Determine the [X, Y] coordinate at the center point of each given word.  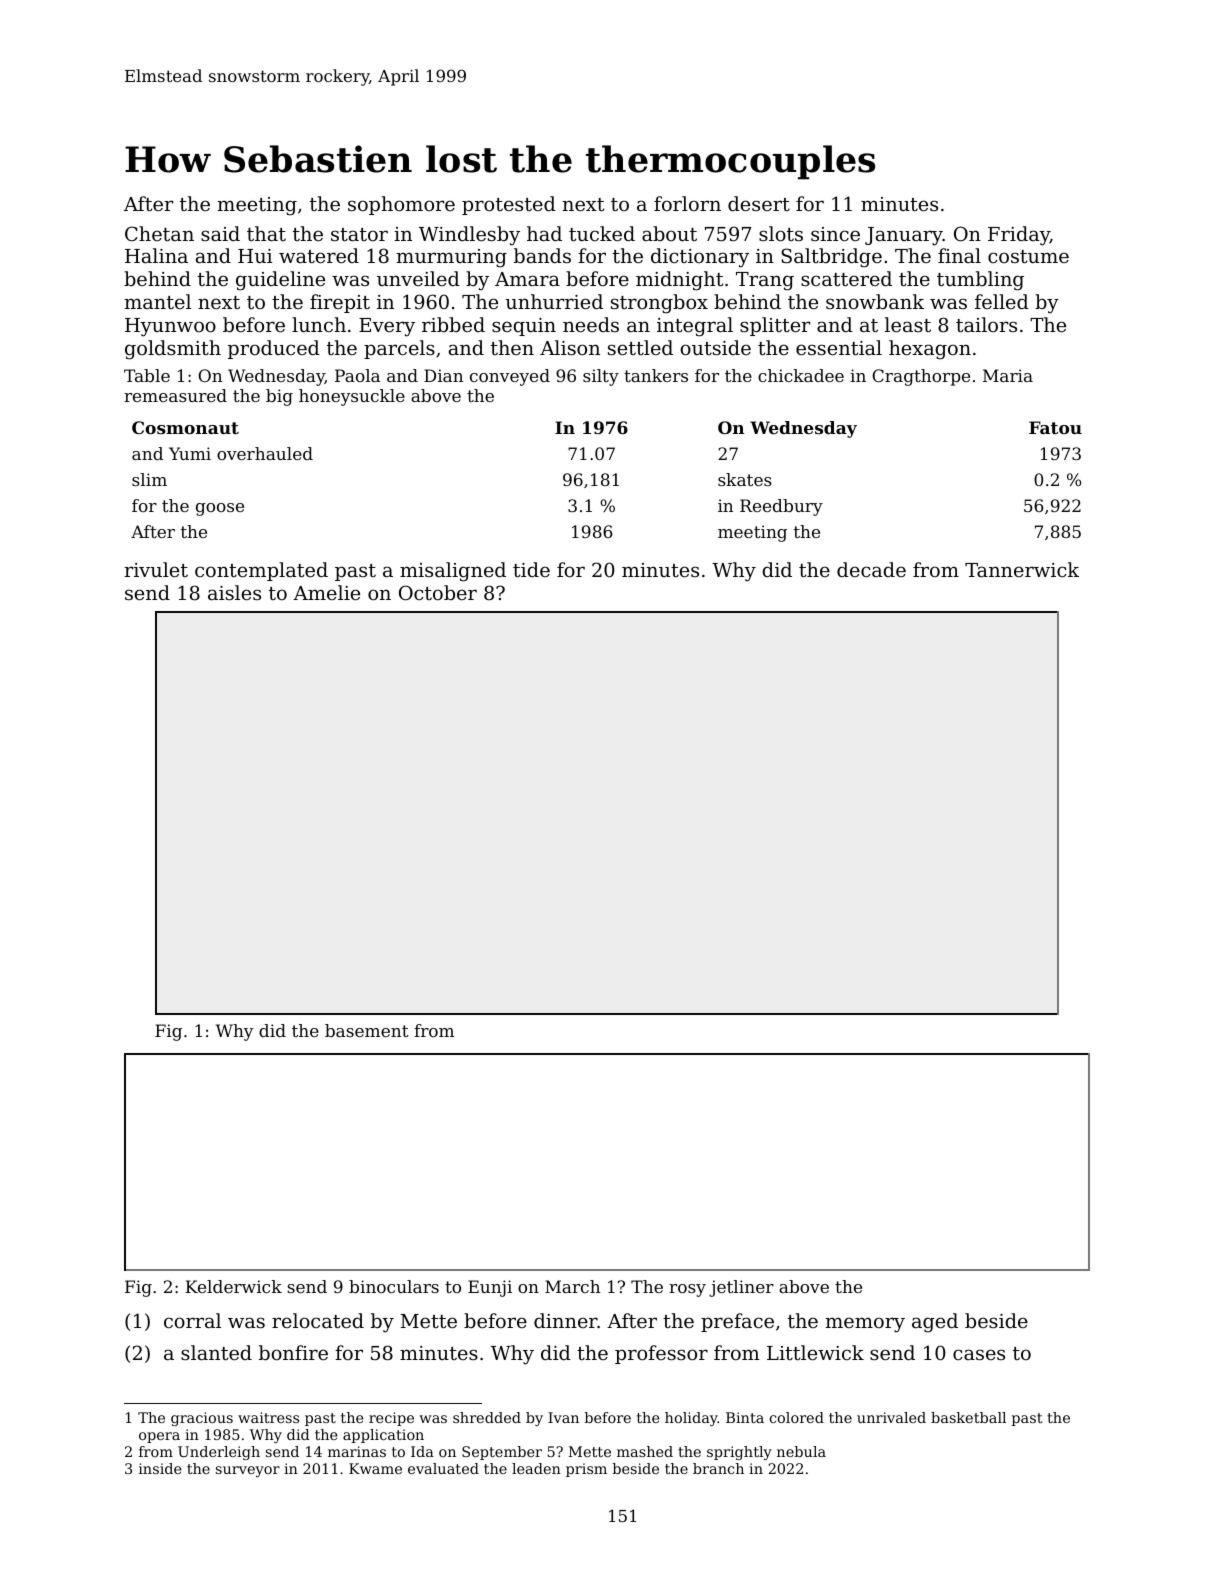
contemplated [261, 571]
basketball [968, 1417]
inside [160, 1468]
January [904, 236]
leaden [536, 1468]
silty [601, 377]
